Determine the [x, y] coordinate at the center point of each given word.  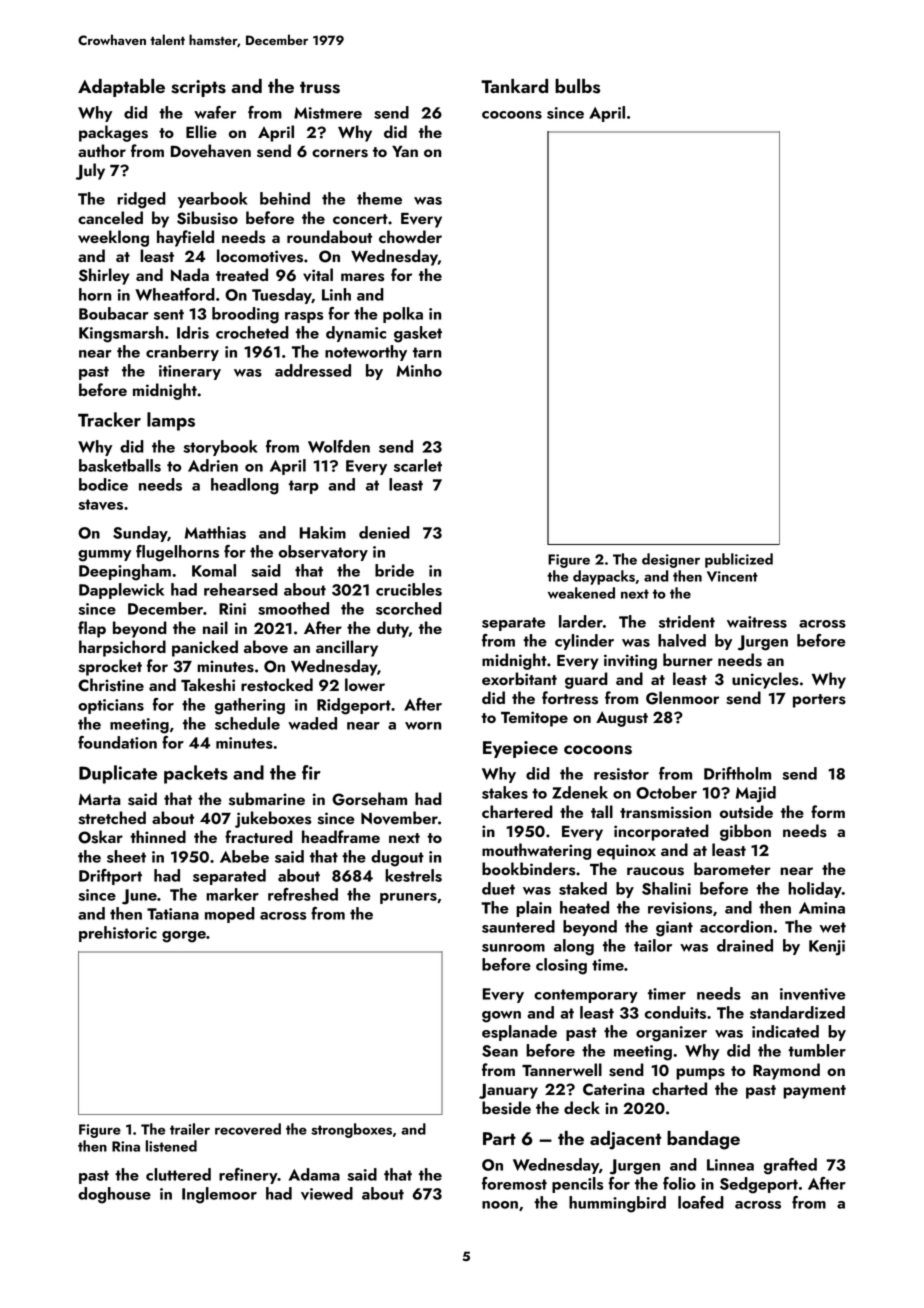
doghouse [114, 1195]
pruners [408, 898]
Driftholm [737, 773]
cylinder [584, 642]
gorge [184, 937]
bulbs [577, 86]
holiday [815, 890]
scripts [198, 88]
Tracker [109, 419]
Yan [405, 151]
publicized [739, 560]
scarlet [418, 465]
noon [500, 1205]
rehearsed [241, 589]
